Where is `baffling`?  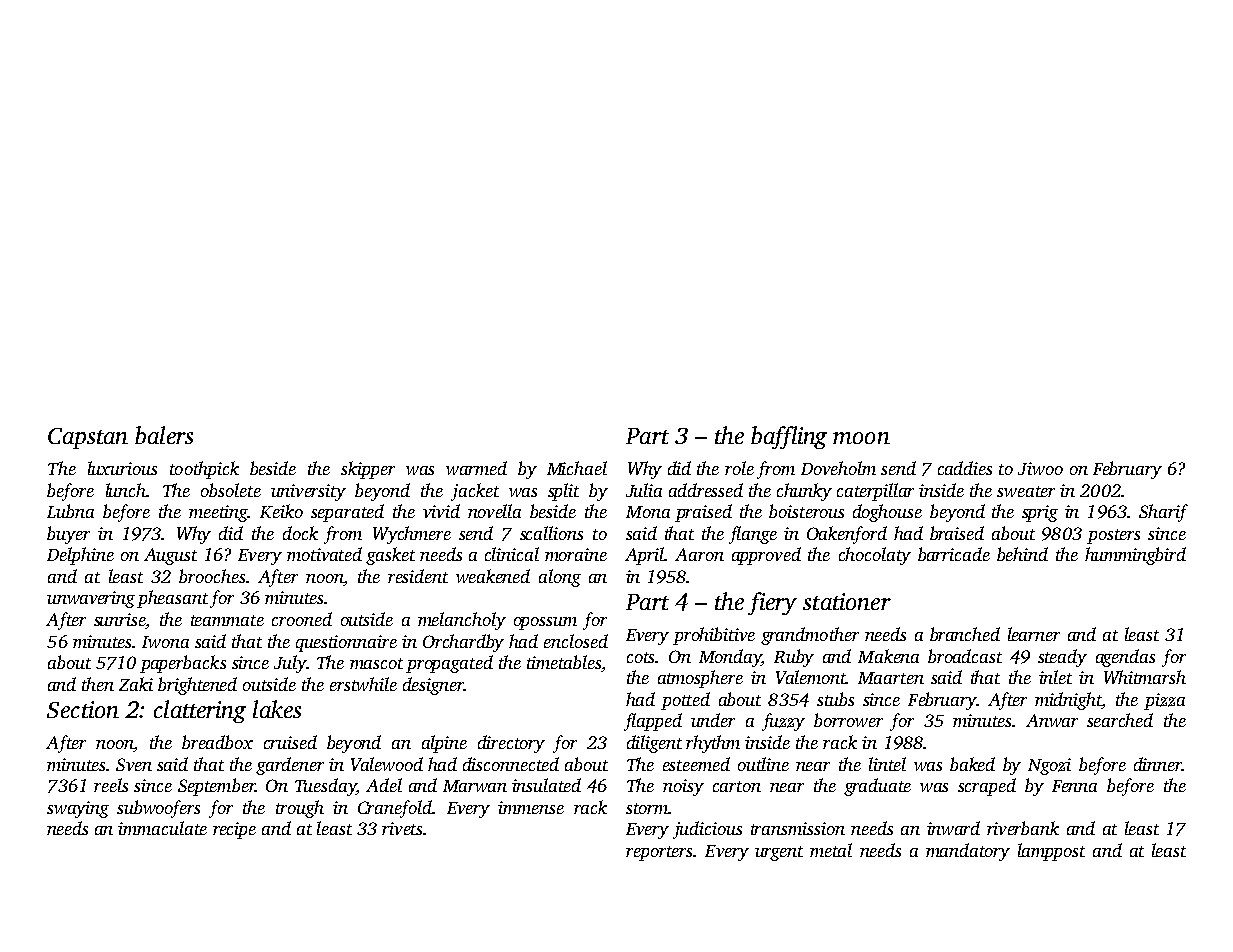 baffling is located at coordinates (789, 437).
